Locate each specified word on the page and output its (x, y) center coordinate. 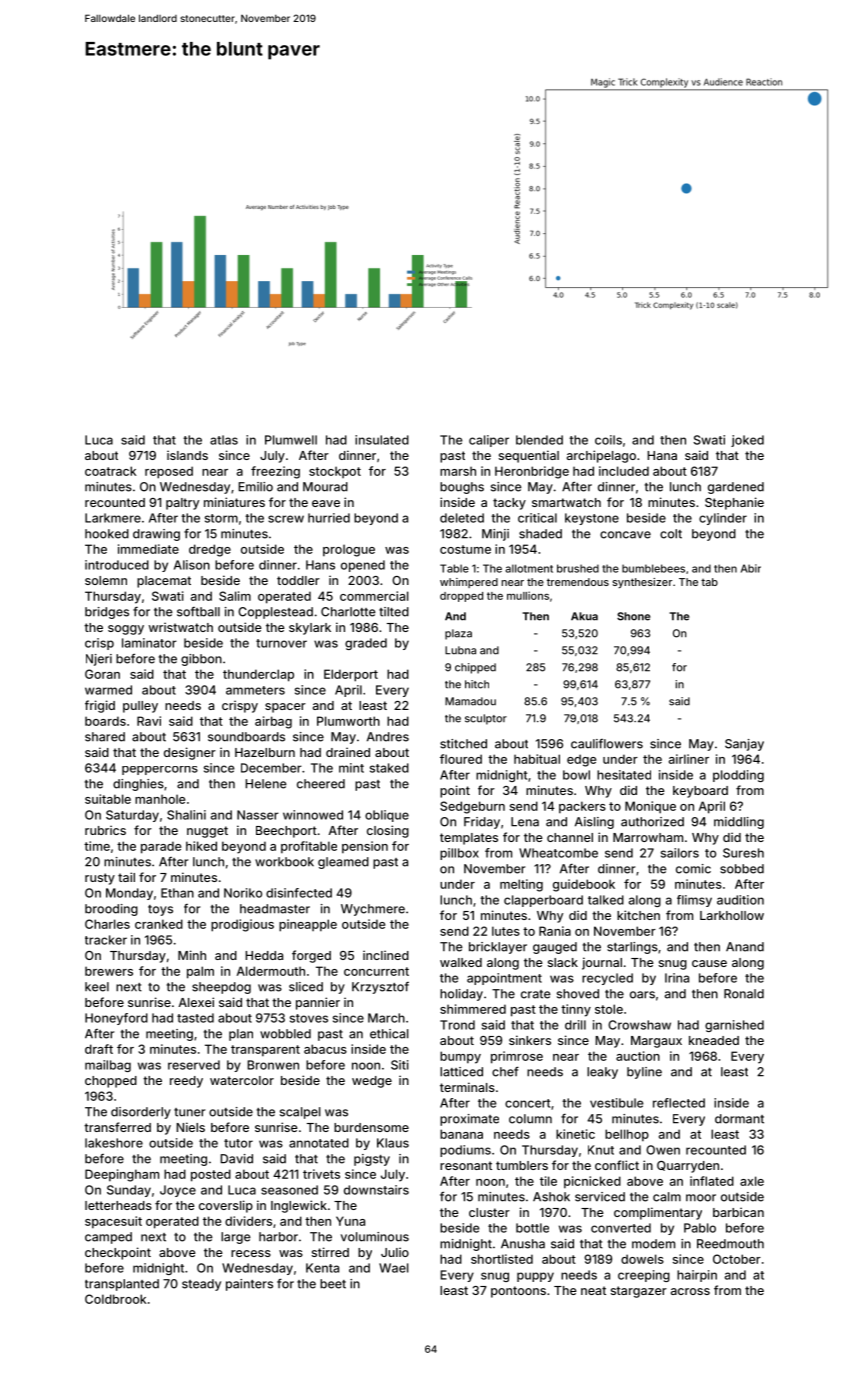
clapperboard (543, 901)
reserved (194, 1065)
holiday (461, 995)
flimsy (694, 901)
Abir (751, 568)
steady (201, 1285)
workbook (284, 862)
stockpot (335, 472)
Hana (662, 455)
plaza (458, 634)
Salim (235, 596)
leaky (602, 1073)
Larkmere (113, 518)
